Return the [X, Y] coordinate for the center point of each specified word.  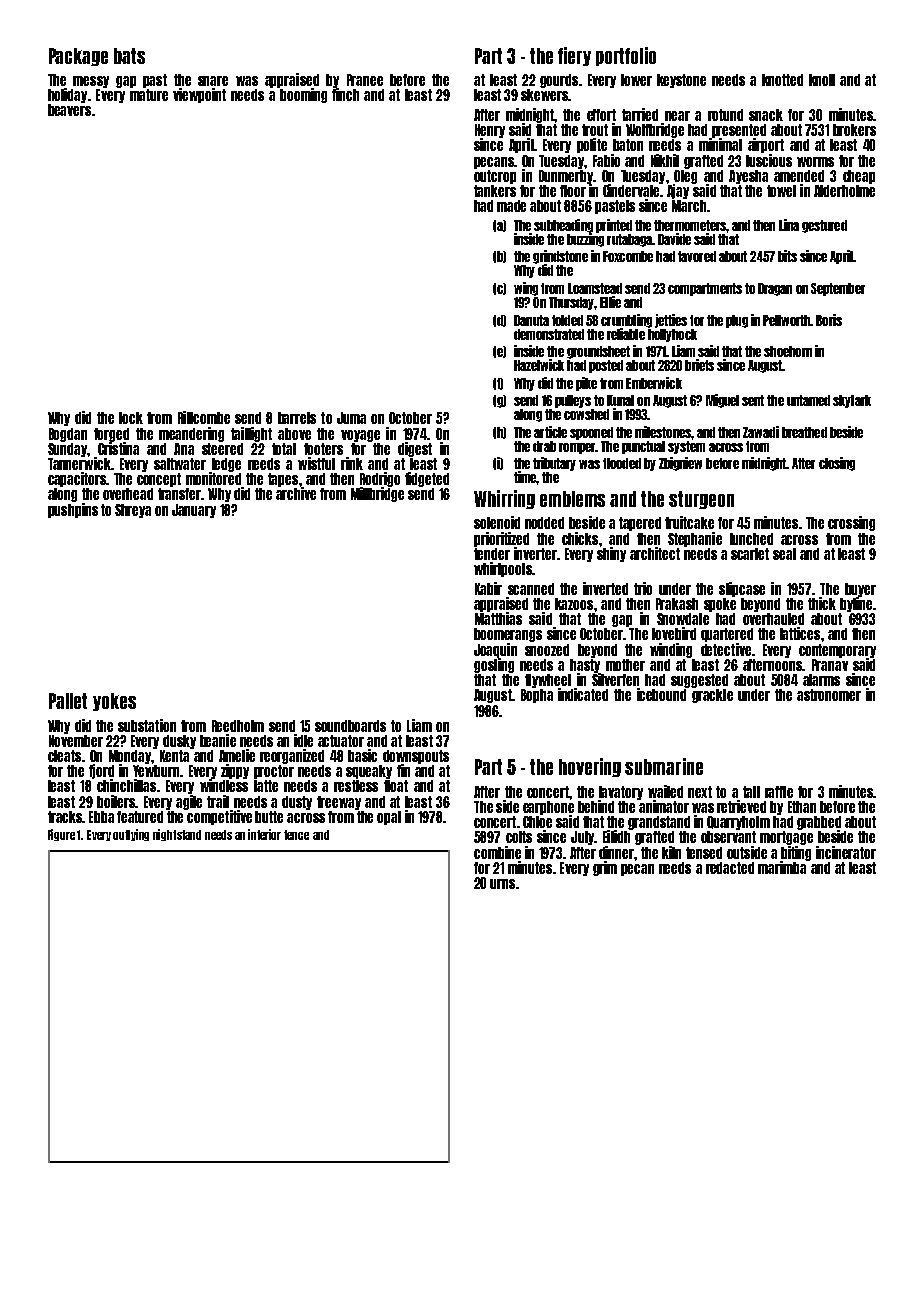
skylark [852, 401]
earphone [548, 808]
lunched [751, 539]
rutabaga [629, 240]
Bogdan [68, 435]
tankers [495, 191]
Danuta [531, 320]
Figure [61, 835]
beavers [69, 110]
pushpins [73, 510]
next [700, 792]
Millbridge [377, 494]
